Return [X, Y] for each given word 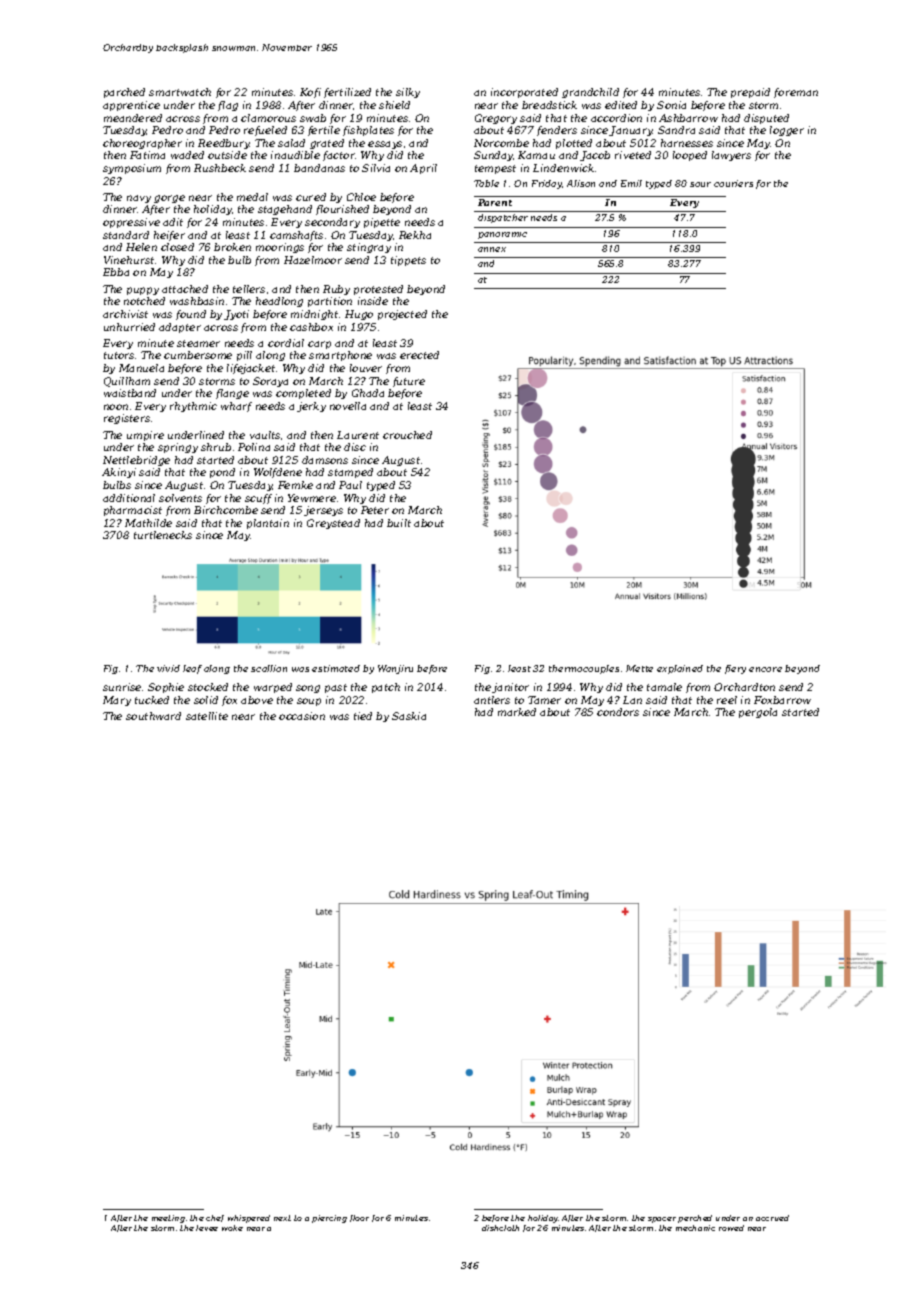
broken [232, 247]
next [282, 1218]
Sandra [676, 130]
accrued [772, 1218]
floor [359, 1218]
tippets [408, 261]
